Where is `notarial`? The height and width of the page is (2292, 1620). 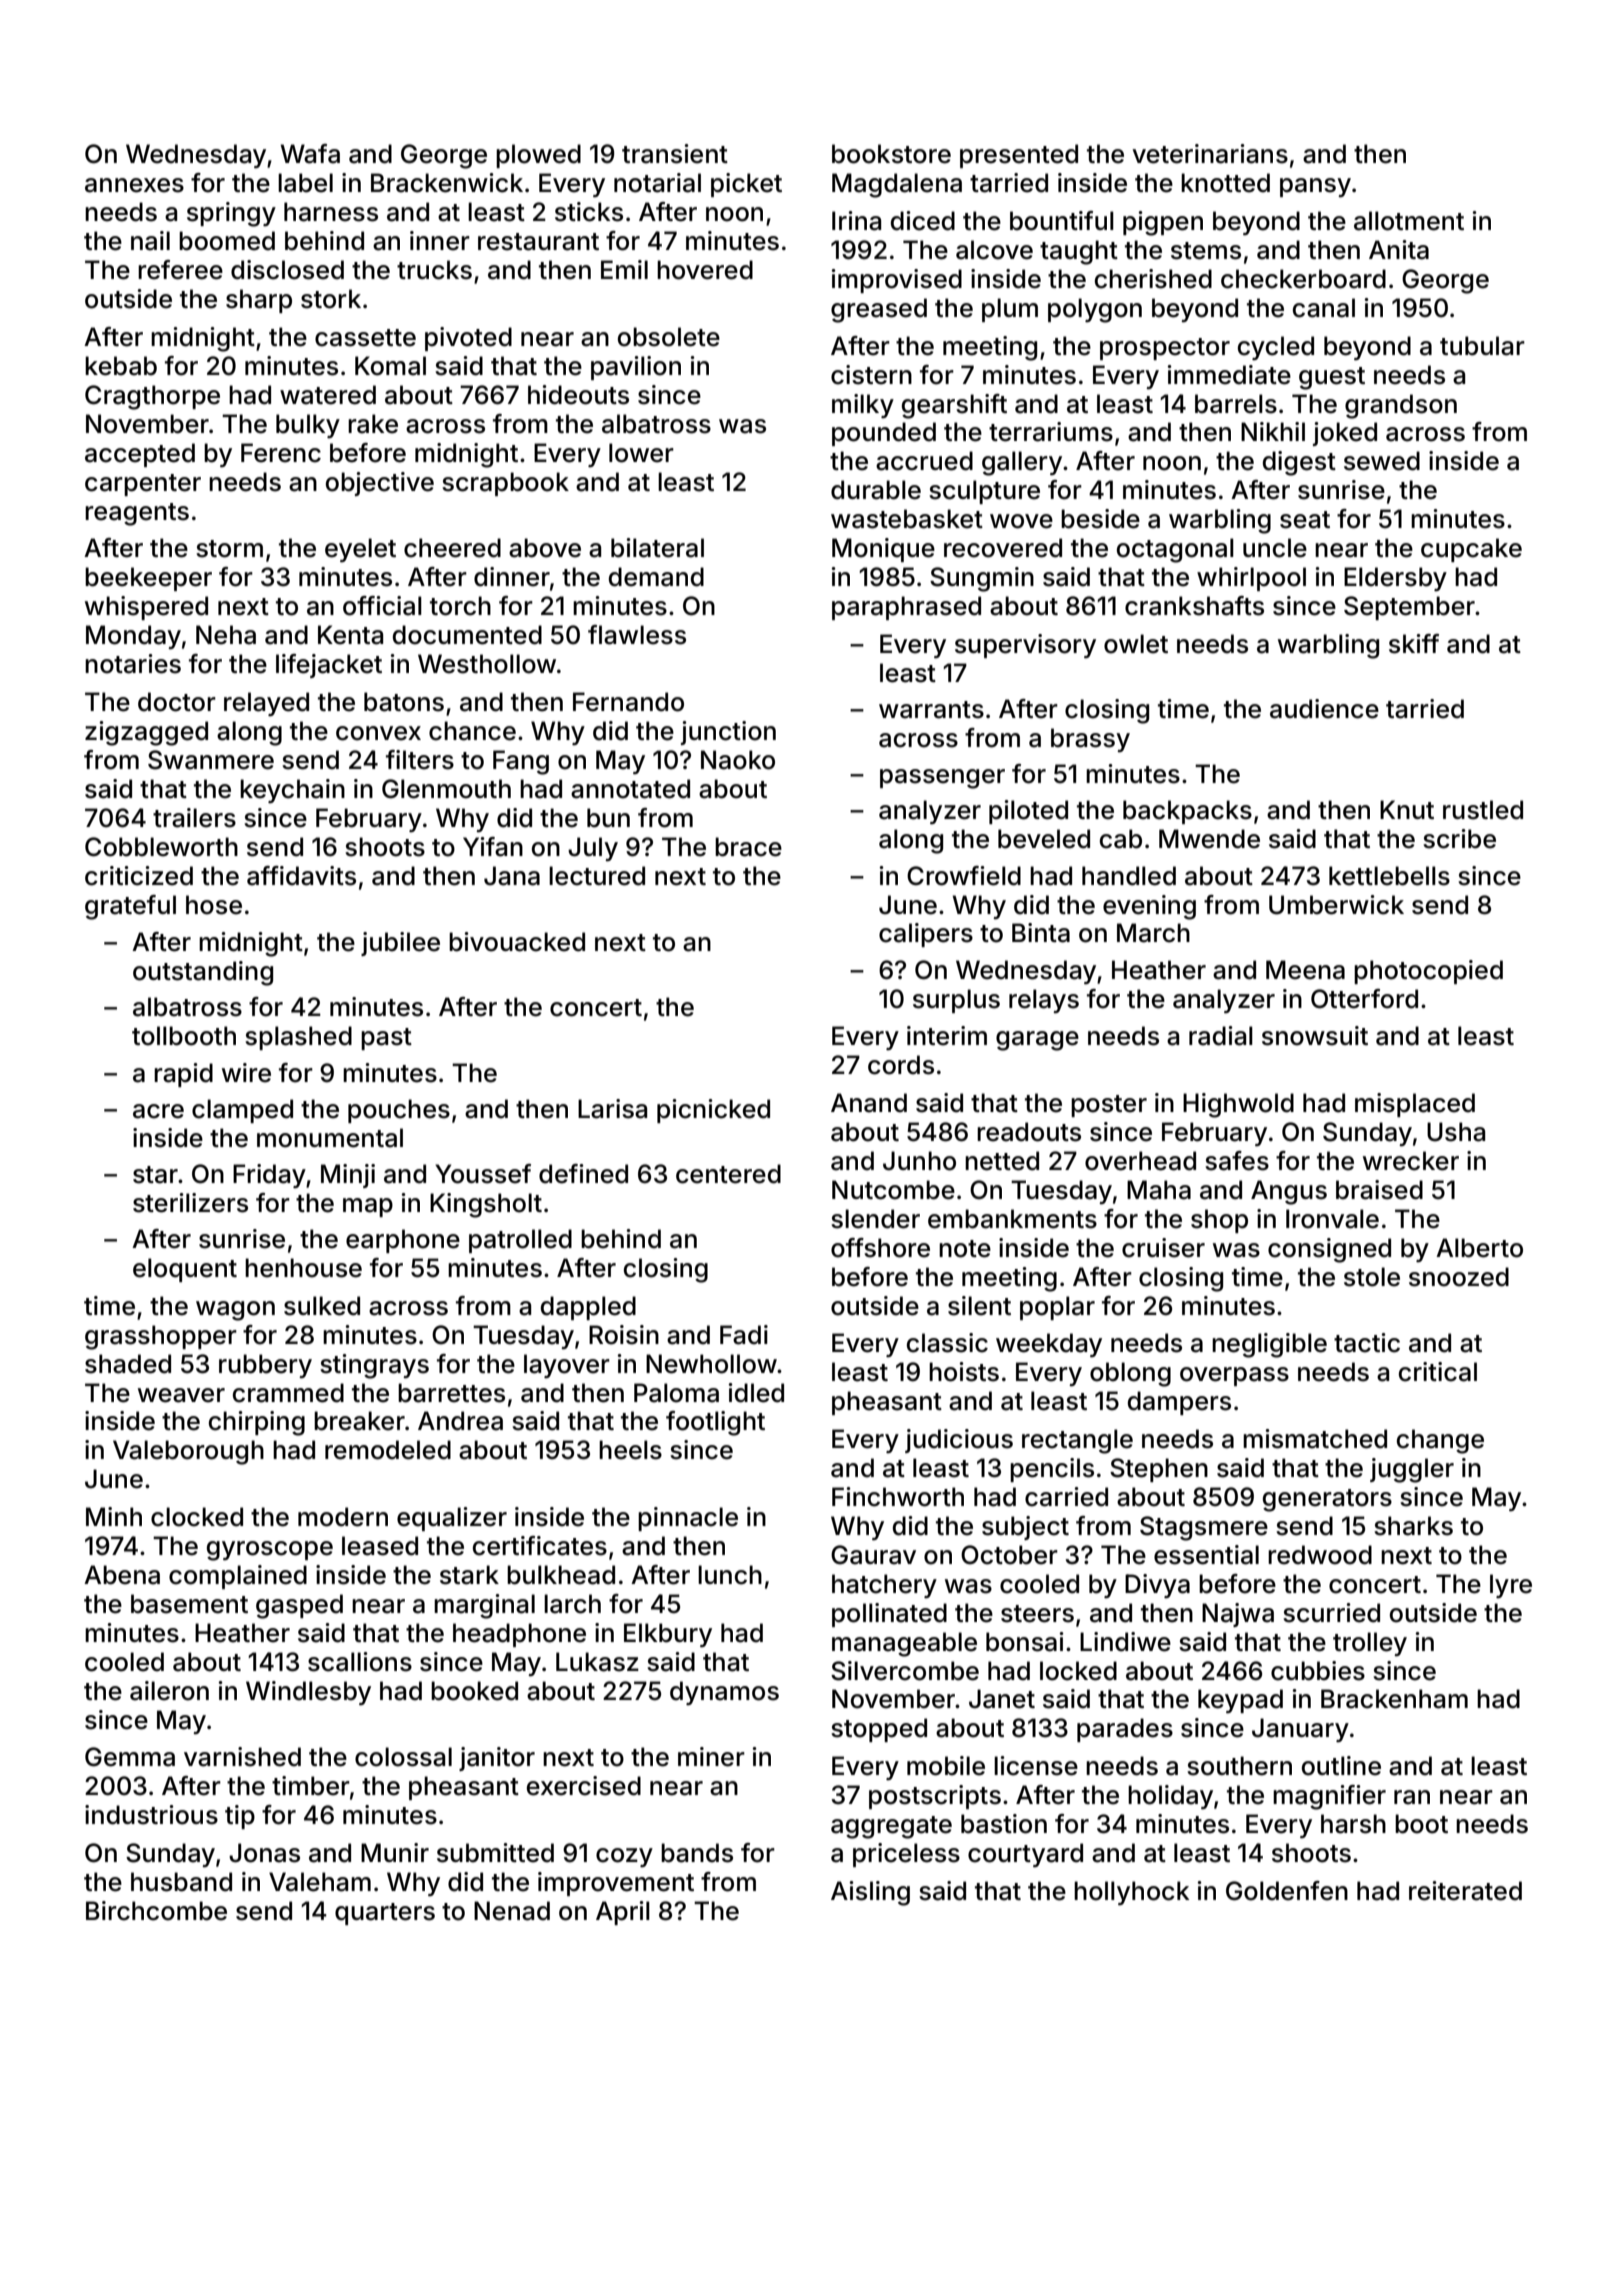
notarial is located at coordinates (657, 183).
